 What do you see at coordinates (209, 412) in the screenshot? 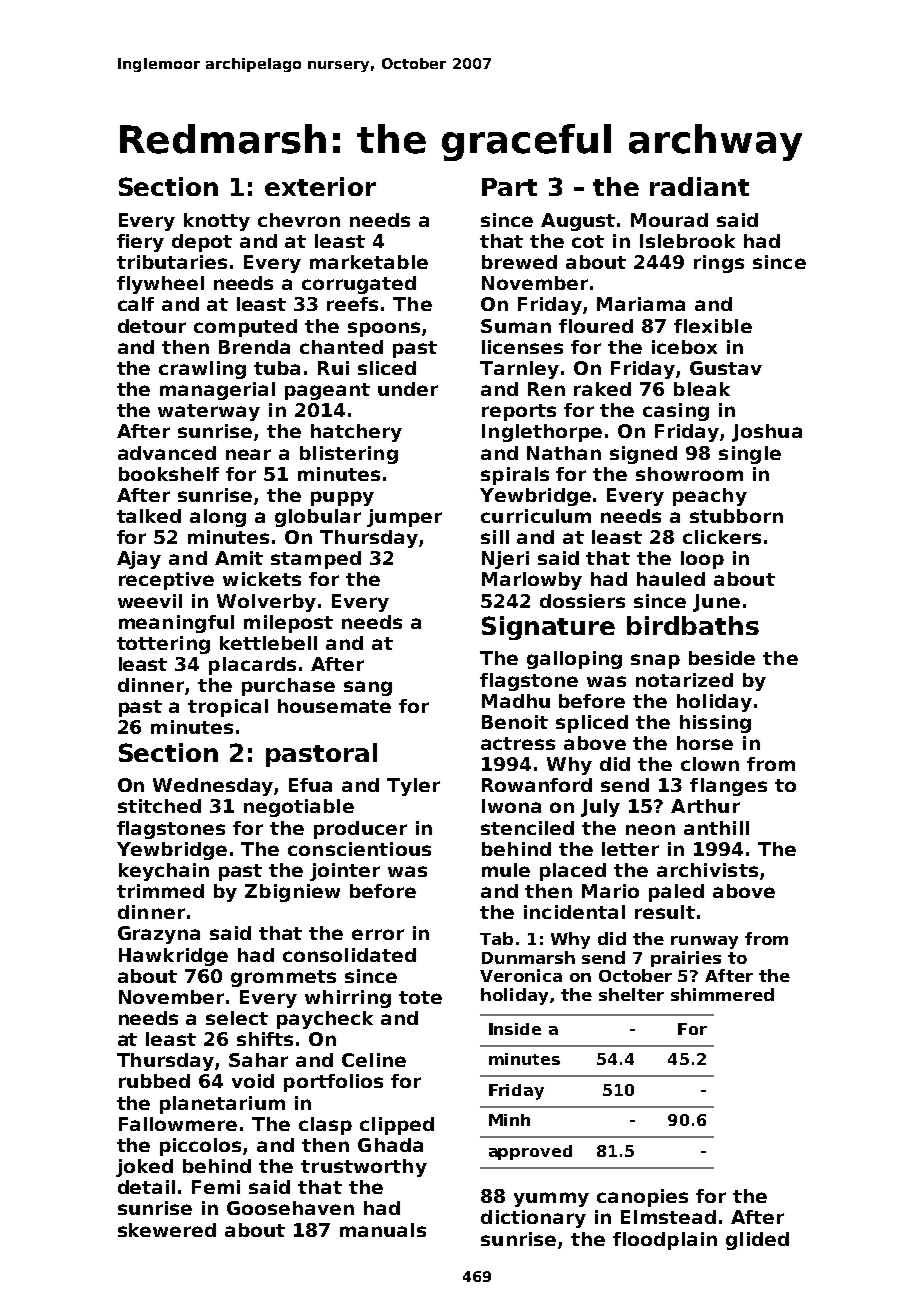
I see `waterway` at bounding box center [209, 412].
